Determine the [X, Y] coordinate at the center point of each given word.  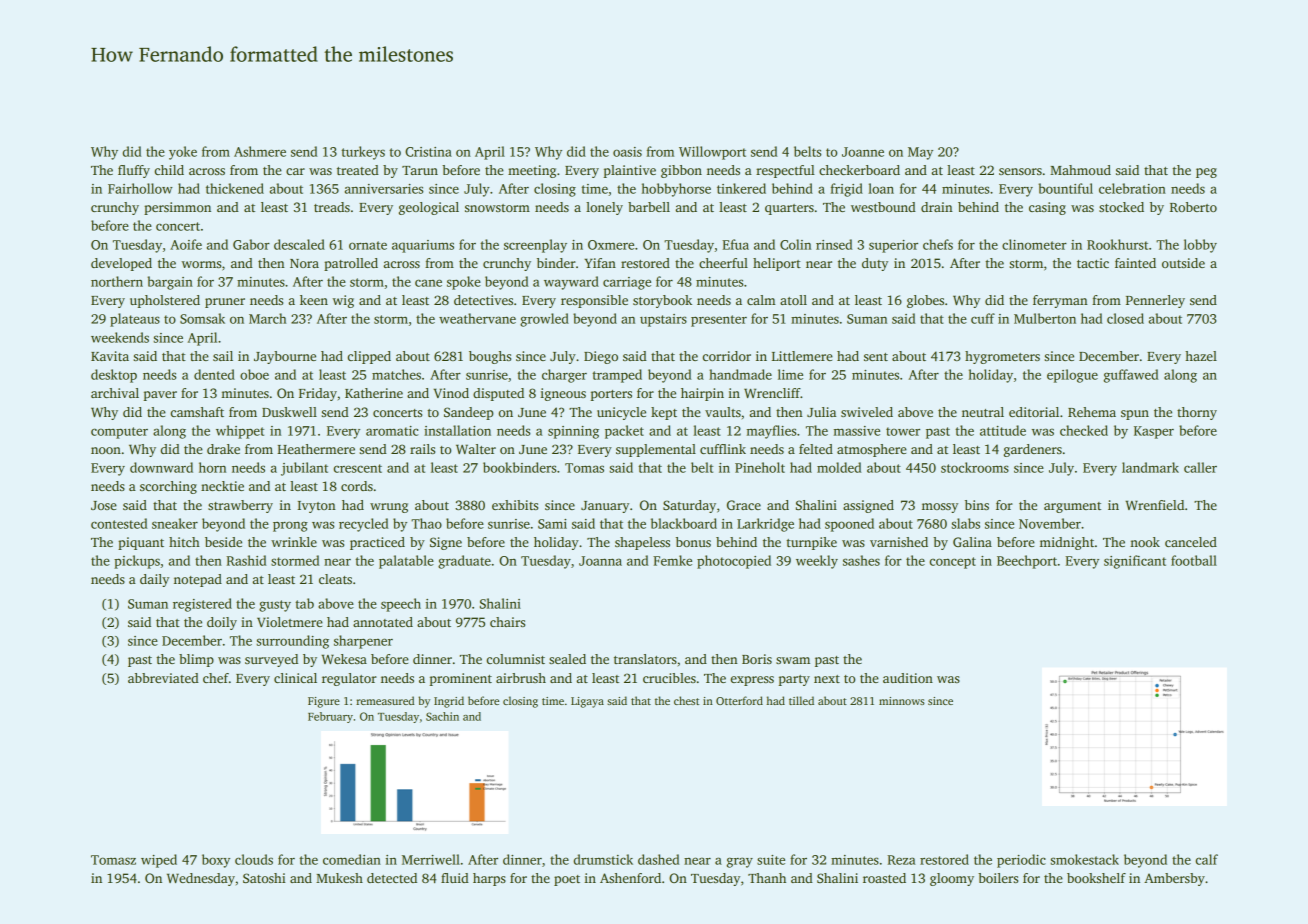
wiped [159, 861]
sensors [1020, 171]
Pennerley [1155, 301]
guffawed [1131, 376]
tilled [801, 700]
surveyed [271, 660]
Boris [757, 659]
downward [161, 467]
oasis [627, 152]
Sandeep [469, 413]
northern [117, 281]
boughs [490, 357]
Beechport [1027, 562]
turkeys [363, 153]
